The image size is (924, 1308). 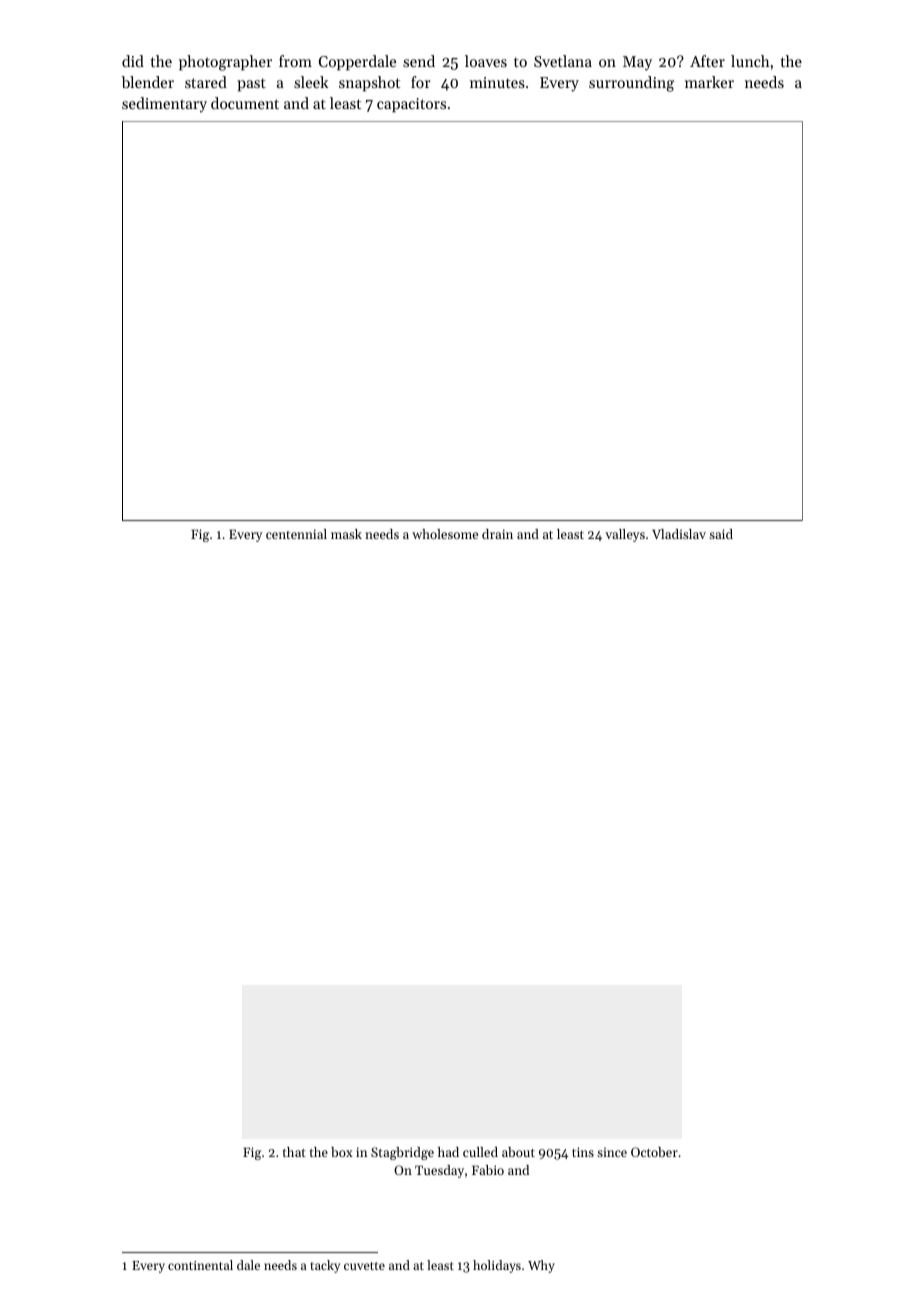 I want to click on lunch, so click(x=750, y=61).
